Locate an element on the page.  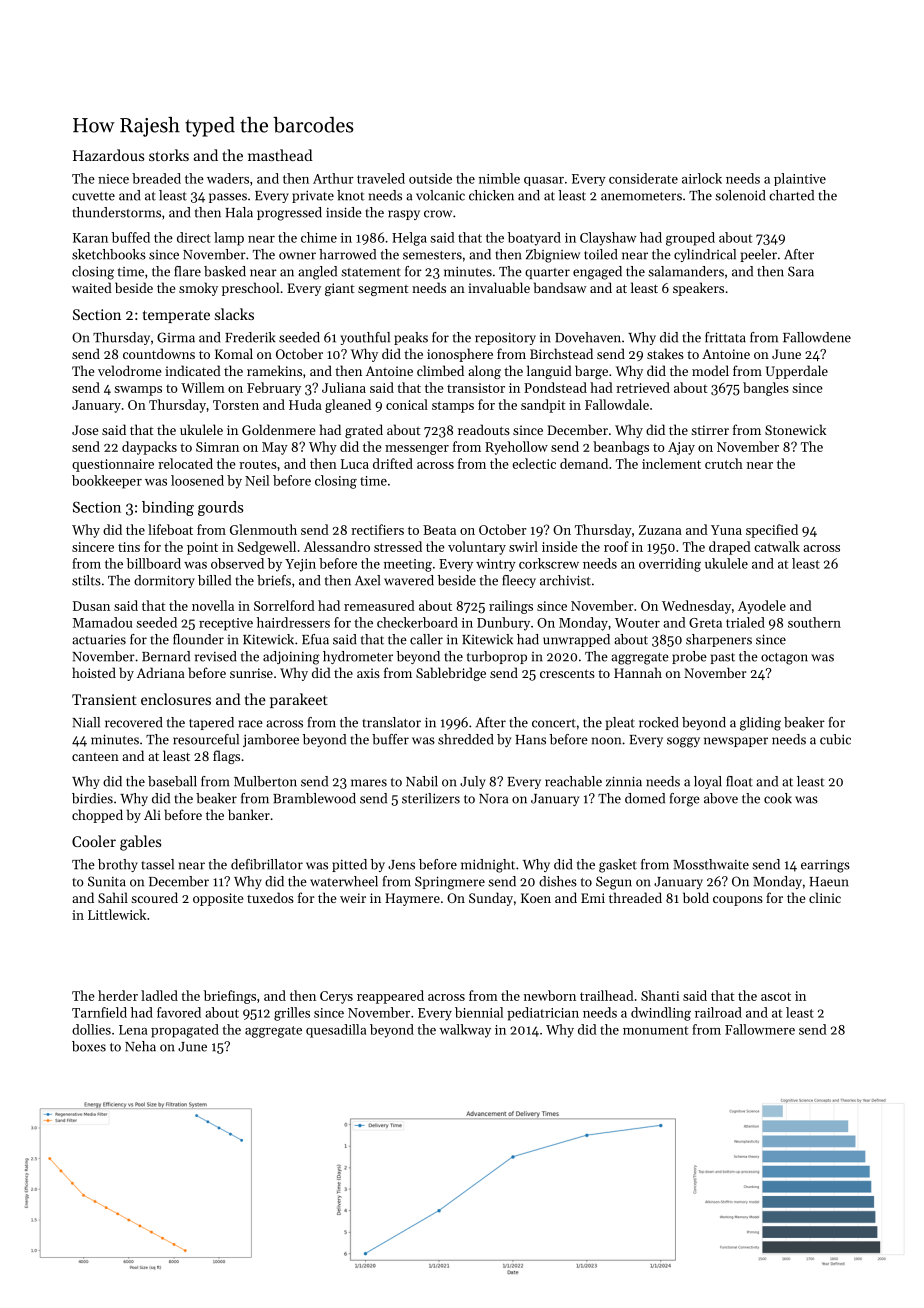
Neha is located at coordinates (140, 1046).
